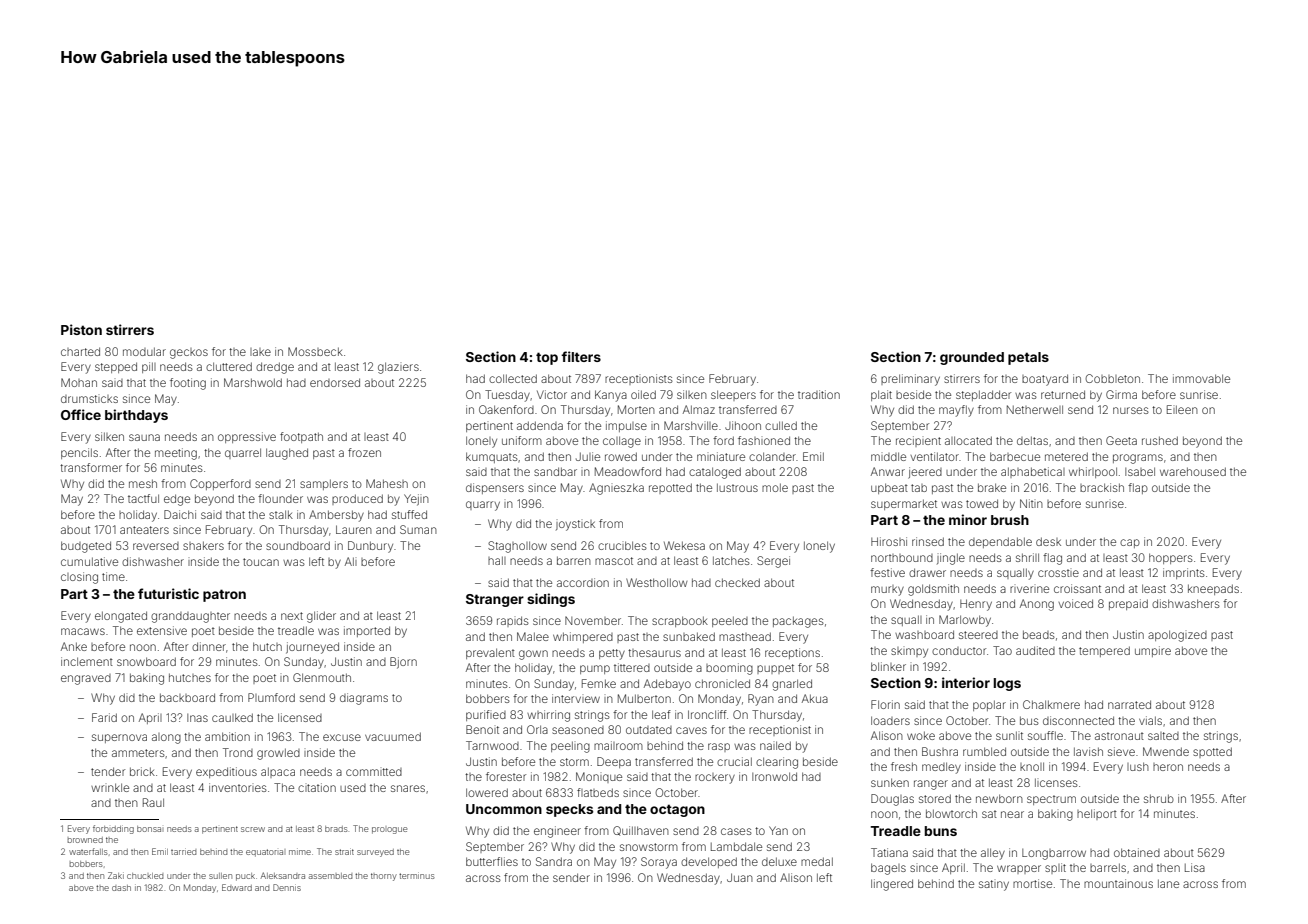 This screenshot has height=924, width=1308. What do you see at coordinates (641, 831) in the screenshot?
I see `Quillhaven` at bounding box center [641, 831].
